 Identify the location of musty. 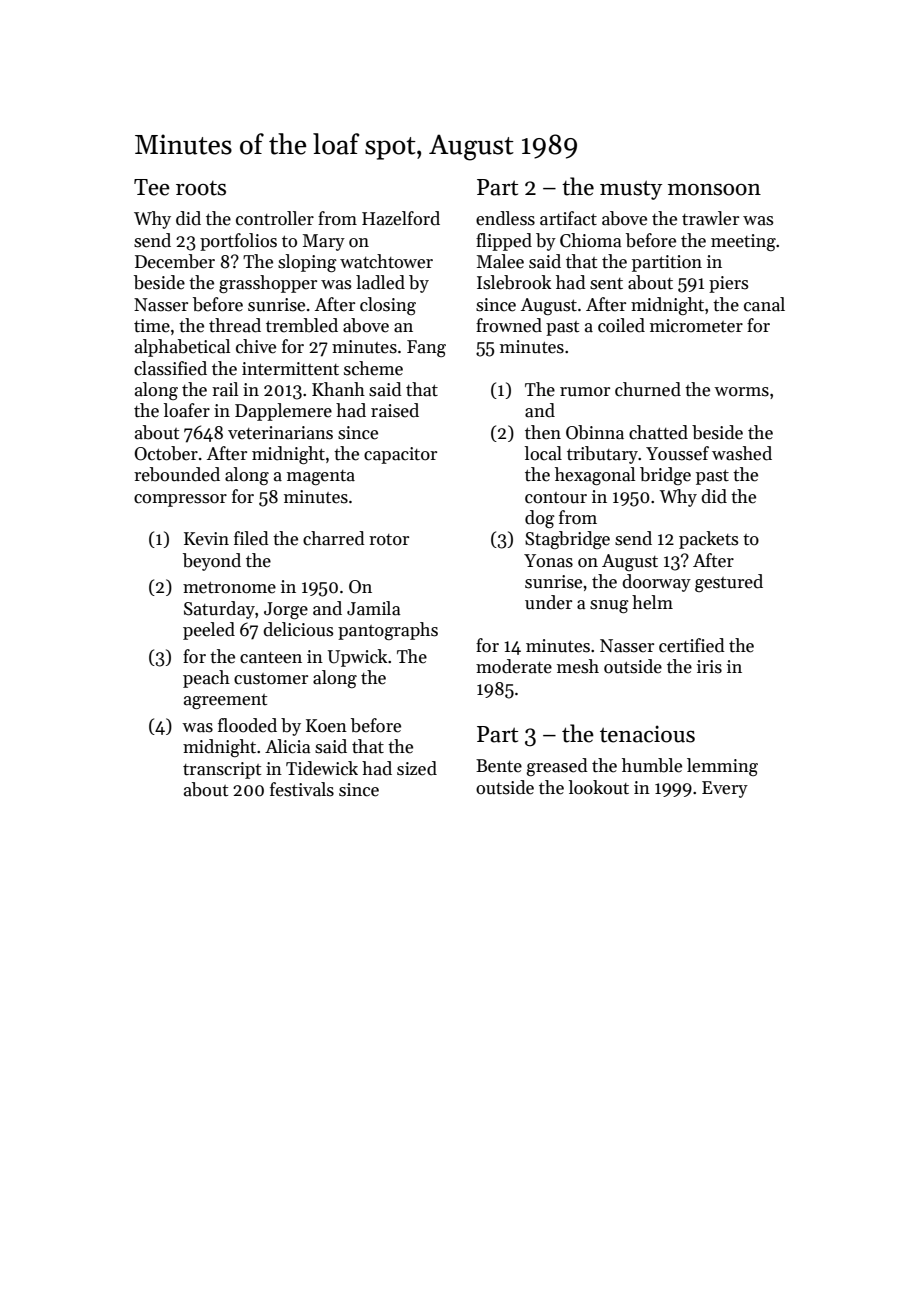
(631, 190).
